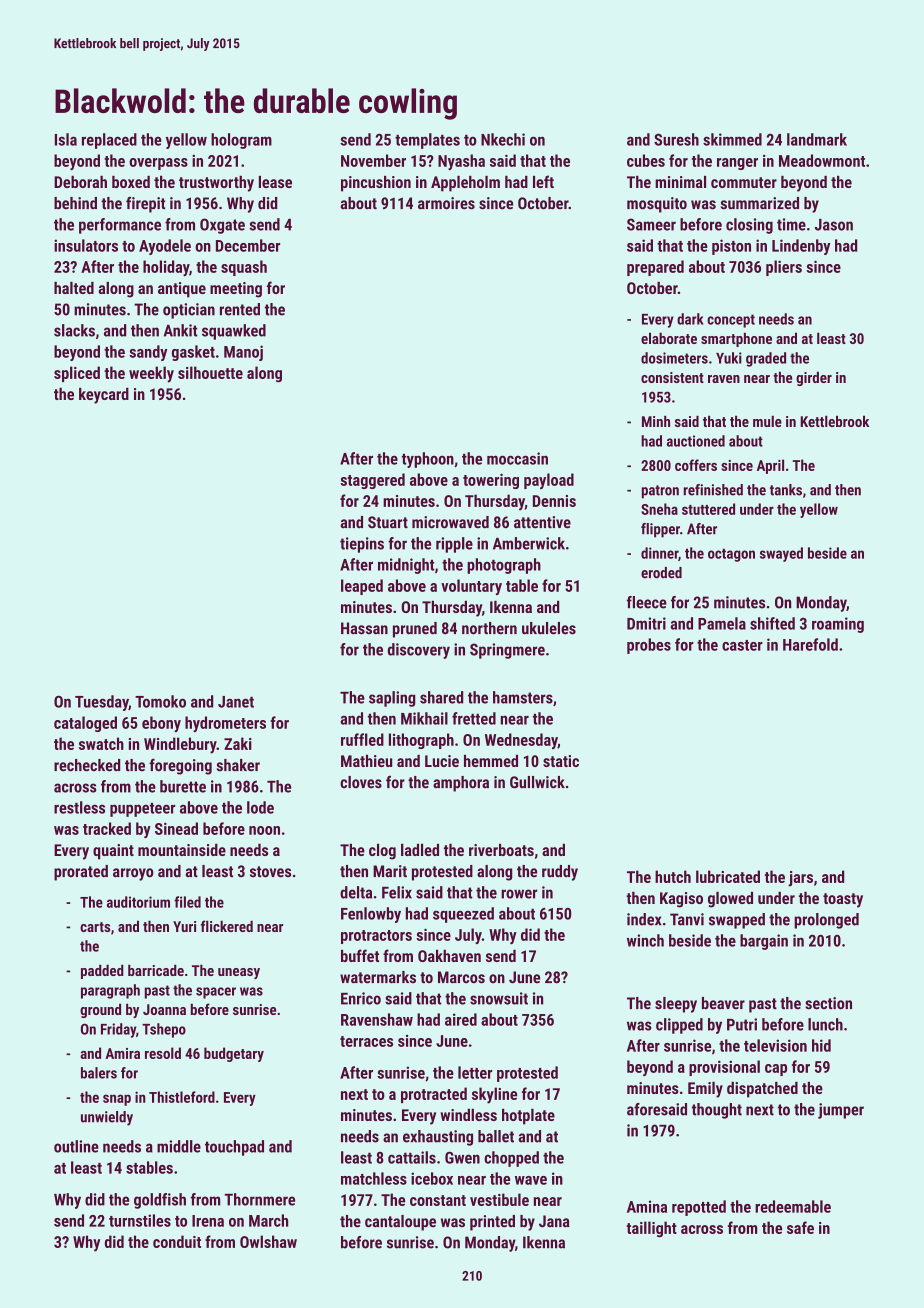 Image resolution: width=924 pixels, height=1308 pixels. Describe the element at coordinates (177, 1241) in the screenshot. I see `conduit` at that location.
